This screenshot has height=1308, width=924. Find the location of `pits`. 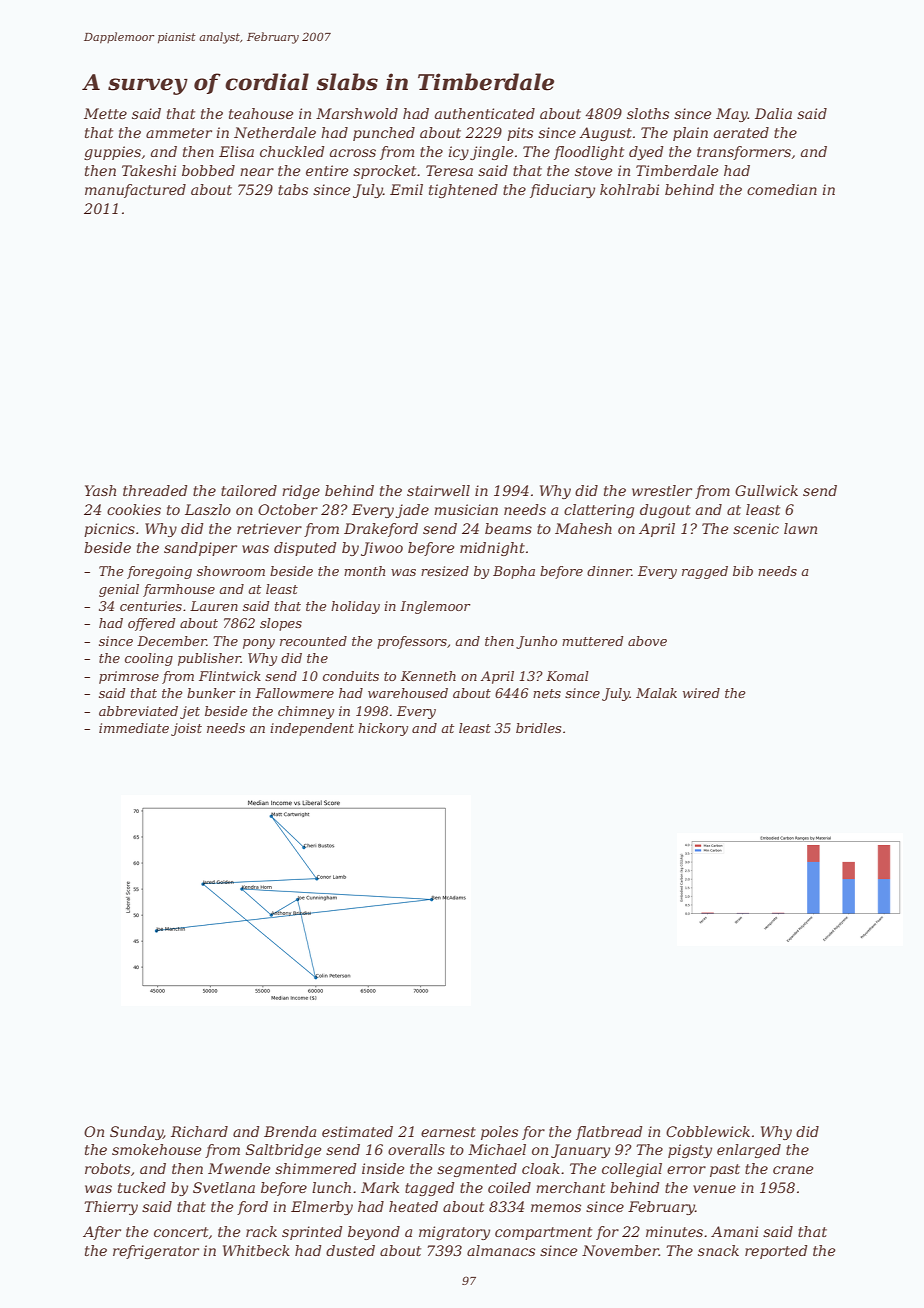

pits is located at coordinates (520, 134).
